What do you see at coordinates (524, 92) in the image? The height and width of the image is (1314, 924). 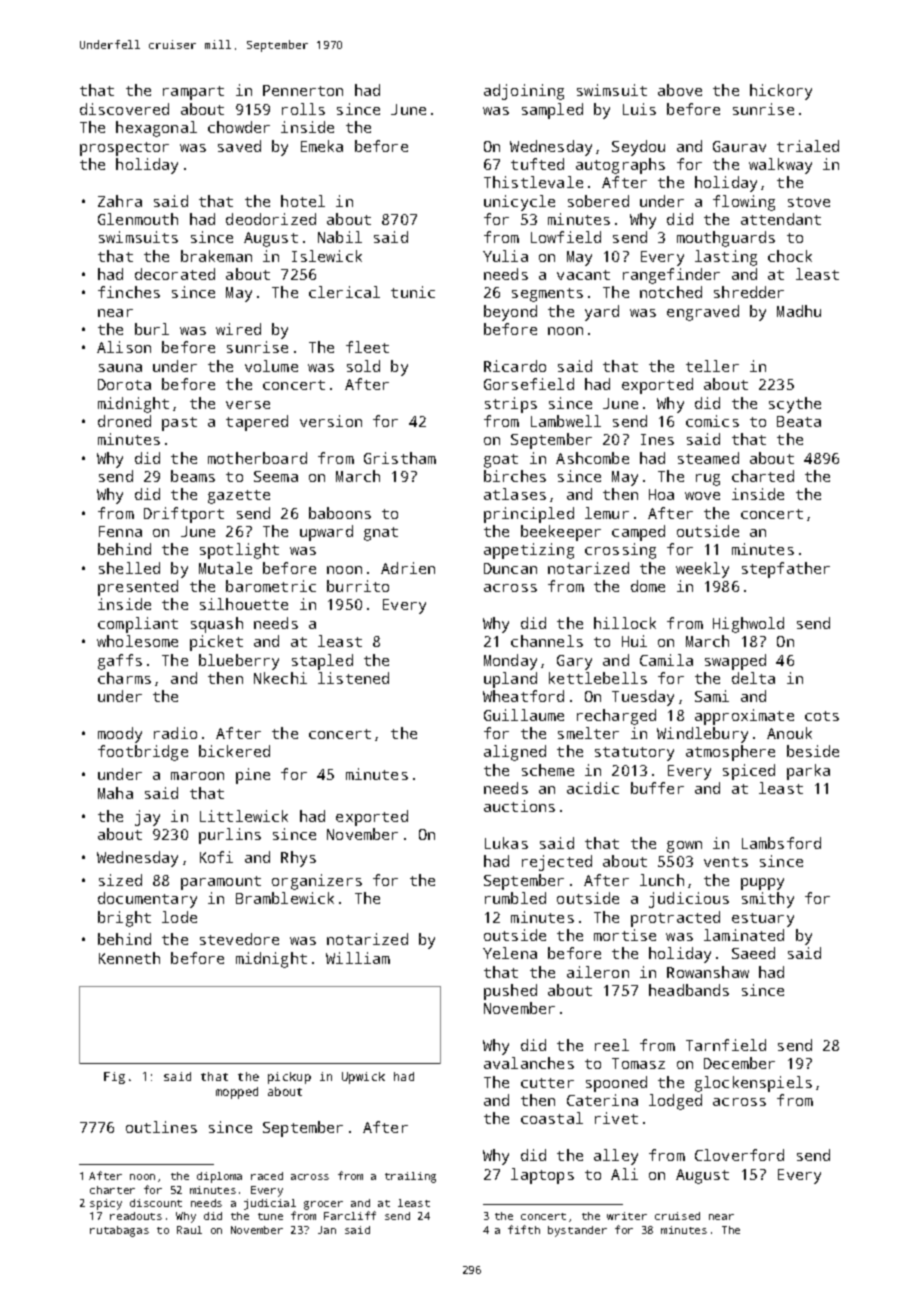 I see `adjoining` at bounding box center [524, 92].
